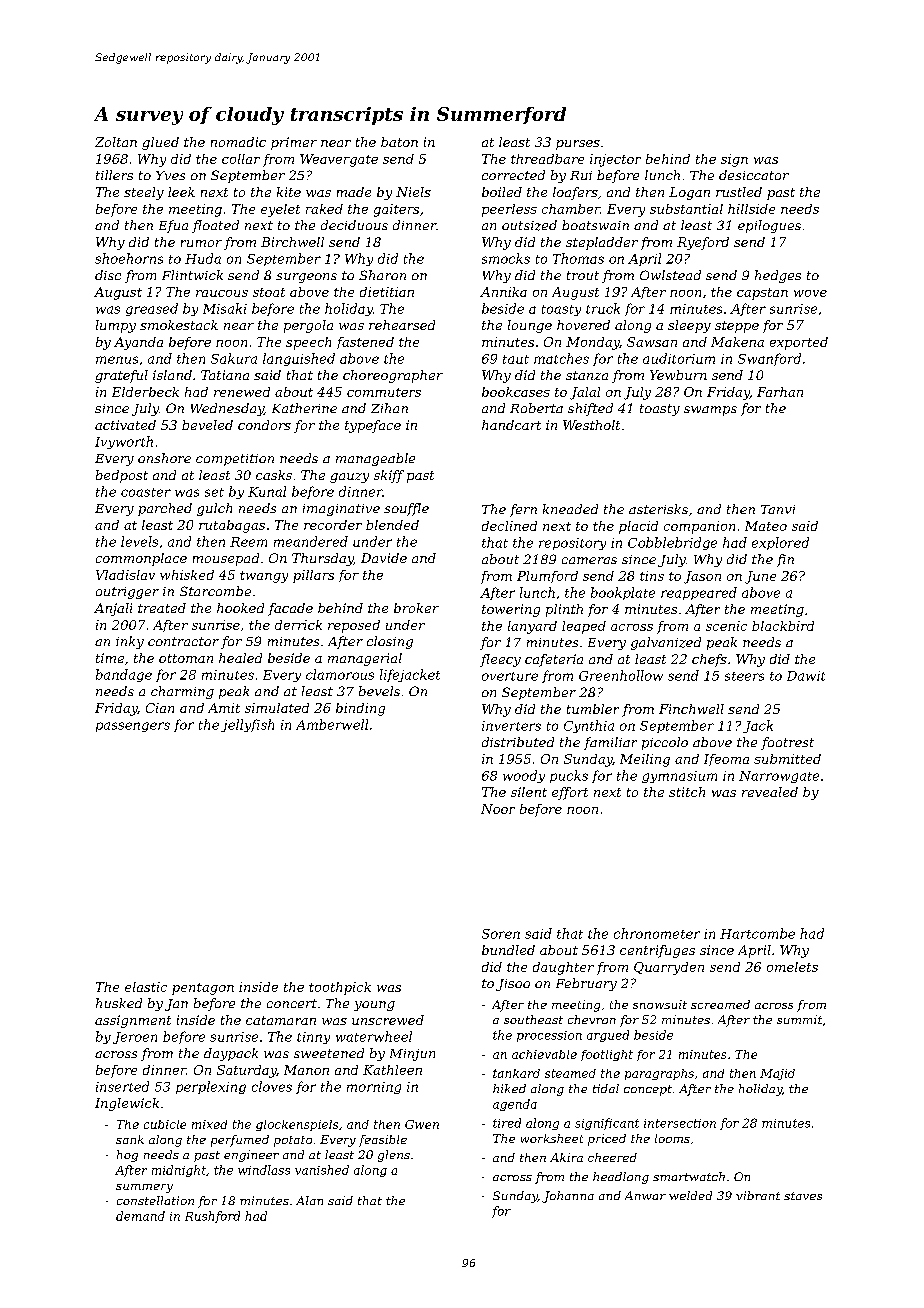 The image size is (924, 1308). What do you see at coordinates (203, 989) in the screenshot?
I see `pentagon` at bounding box center [203, 989].
